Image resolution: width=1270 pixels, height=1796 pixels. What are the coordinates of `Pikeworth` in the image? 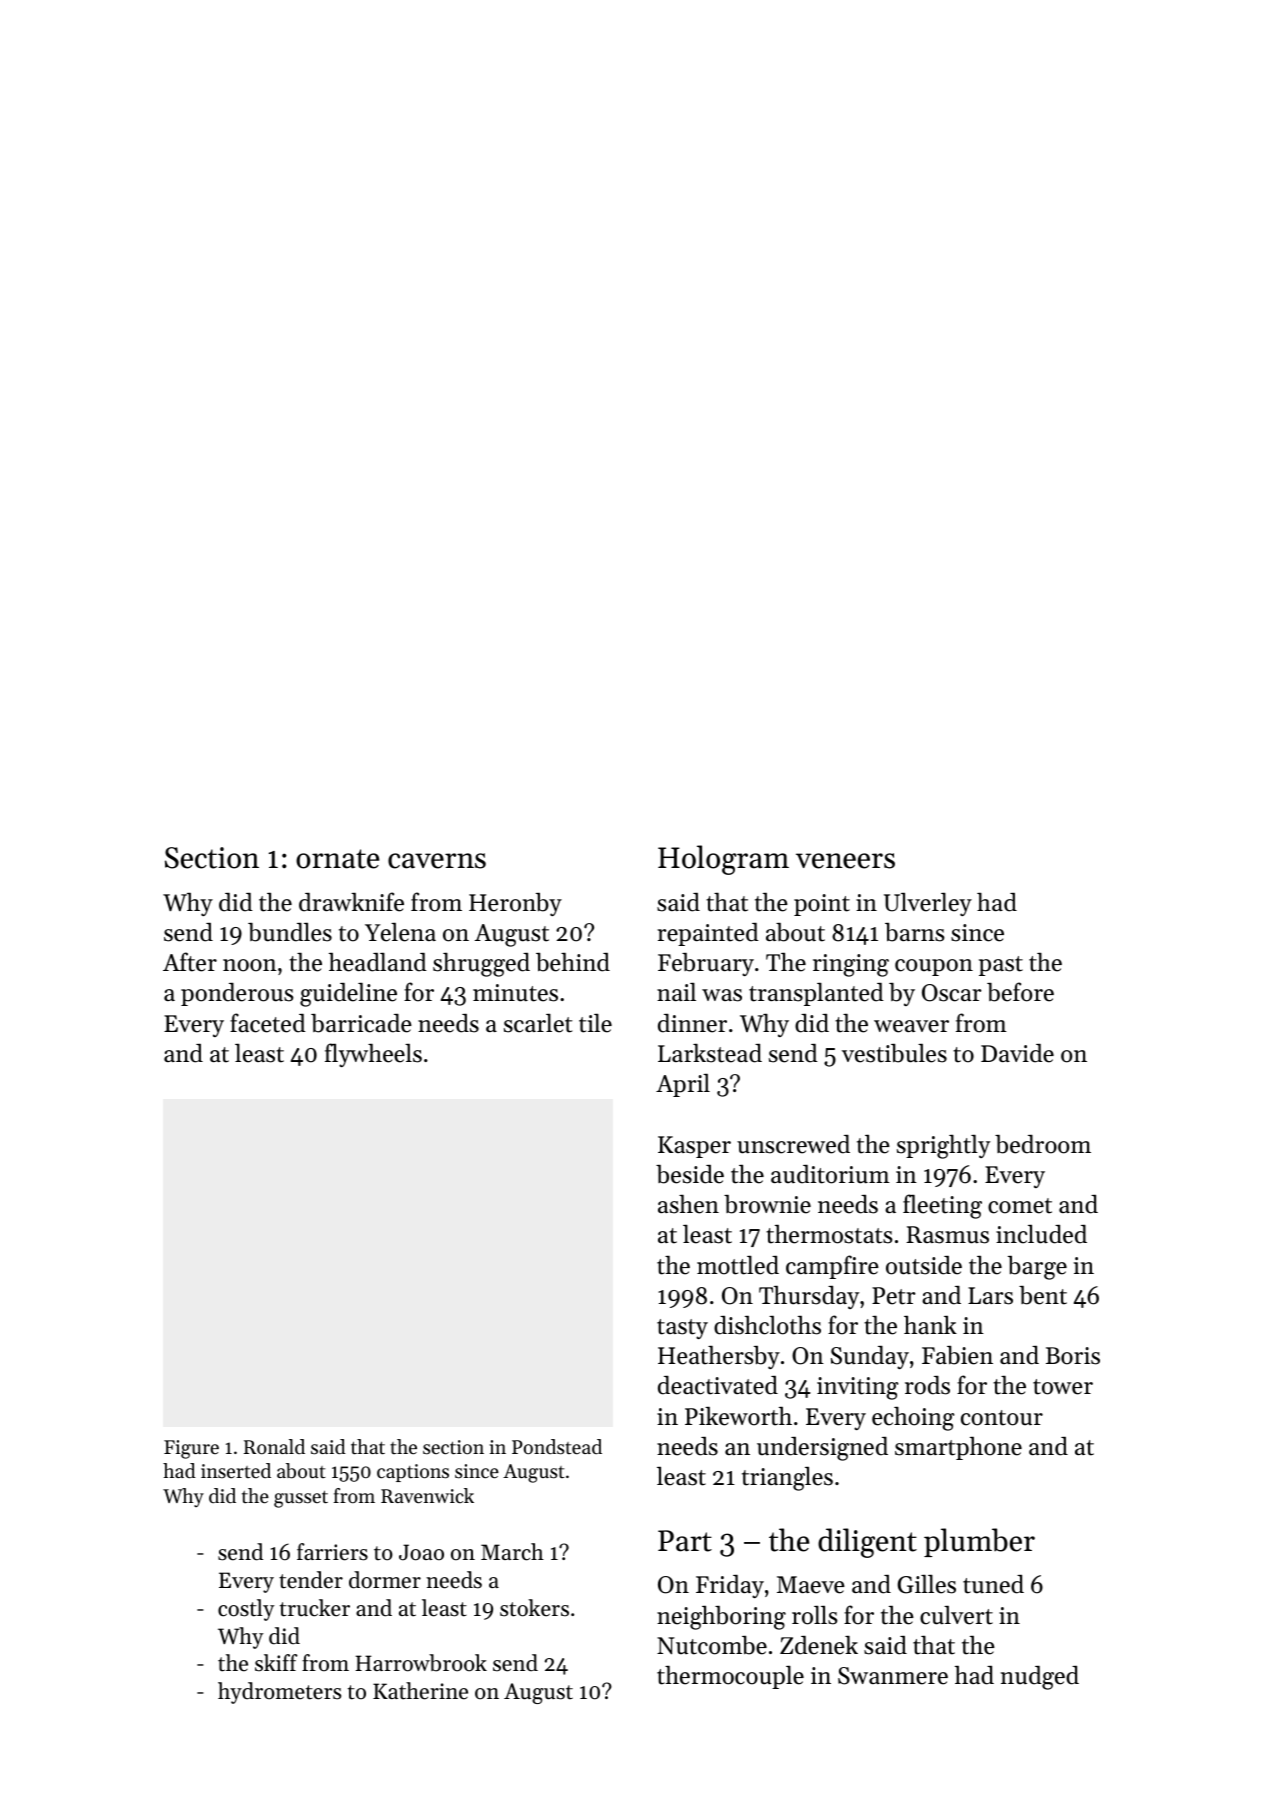 It's located at (738, 1416).
